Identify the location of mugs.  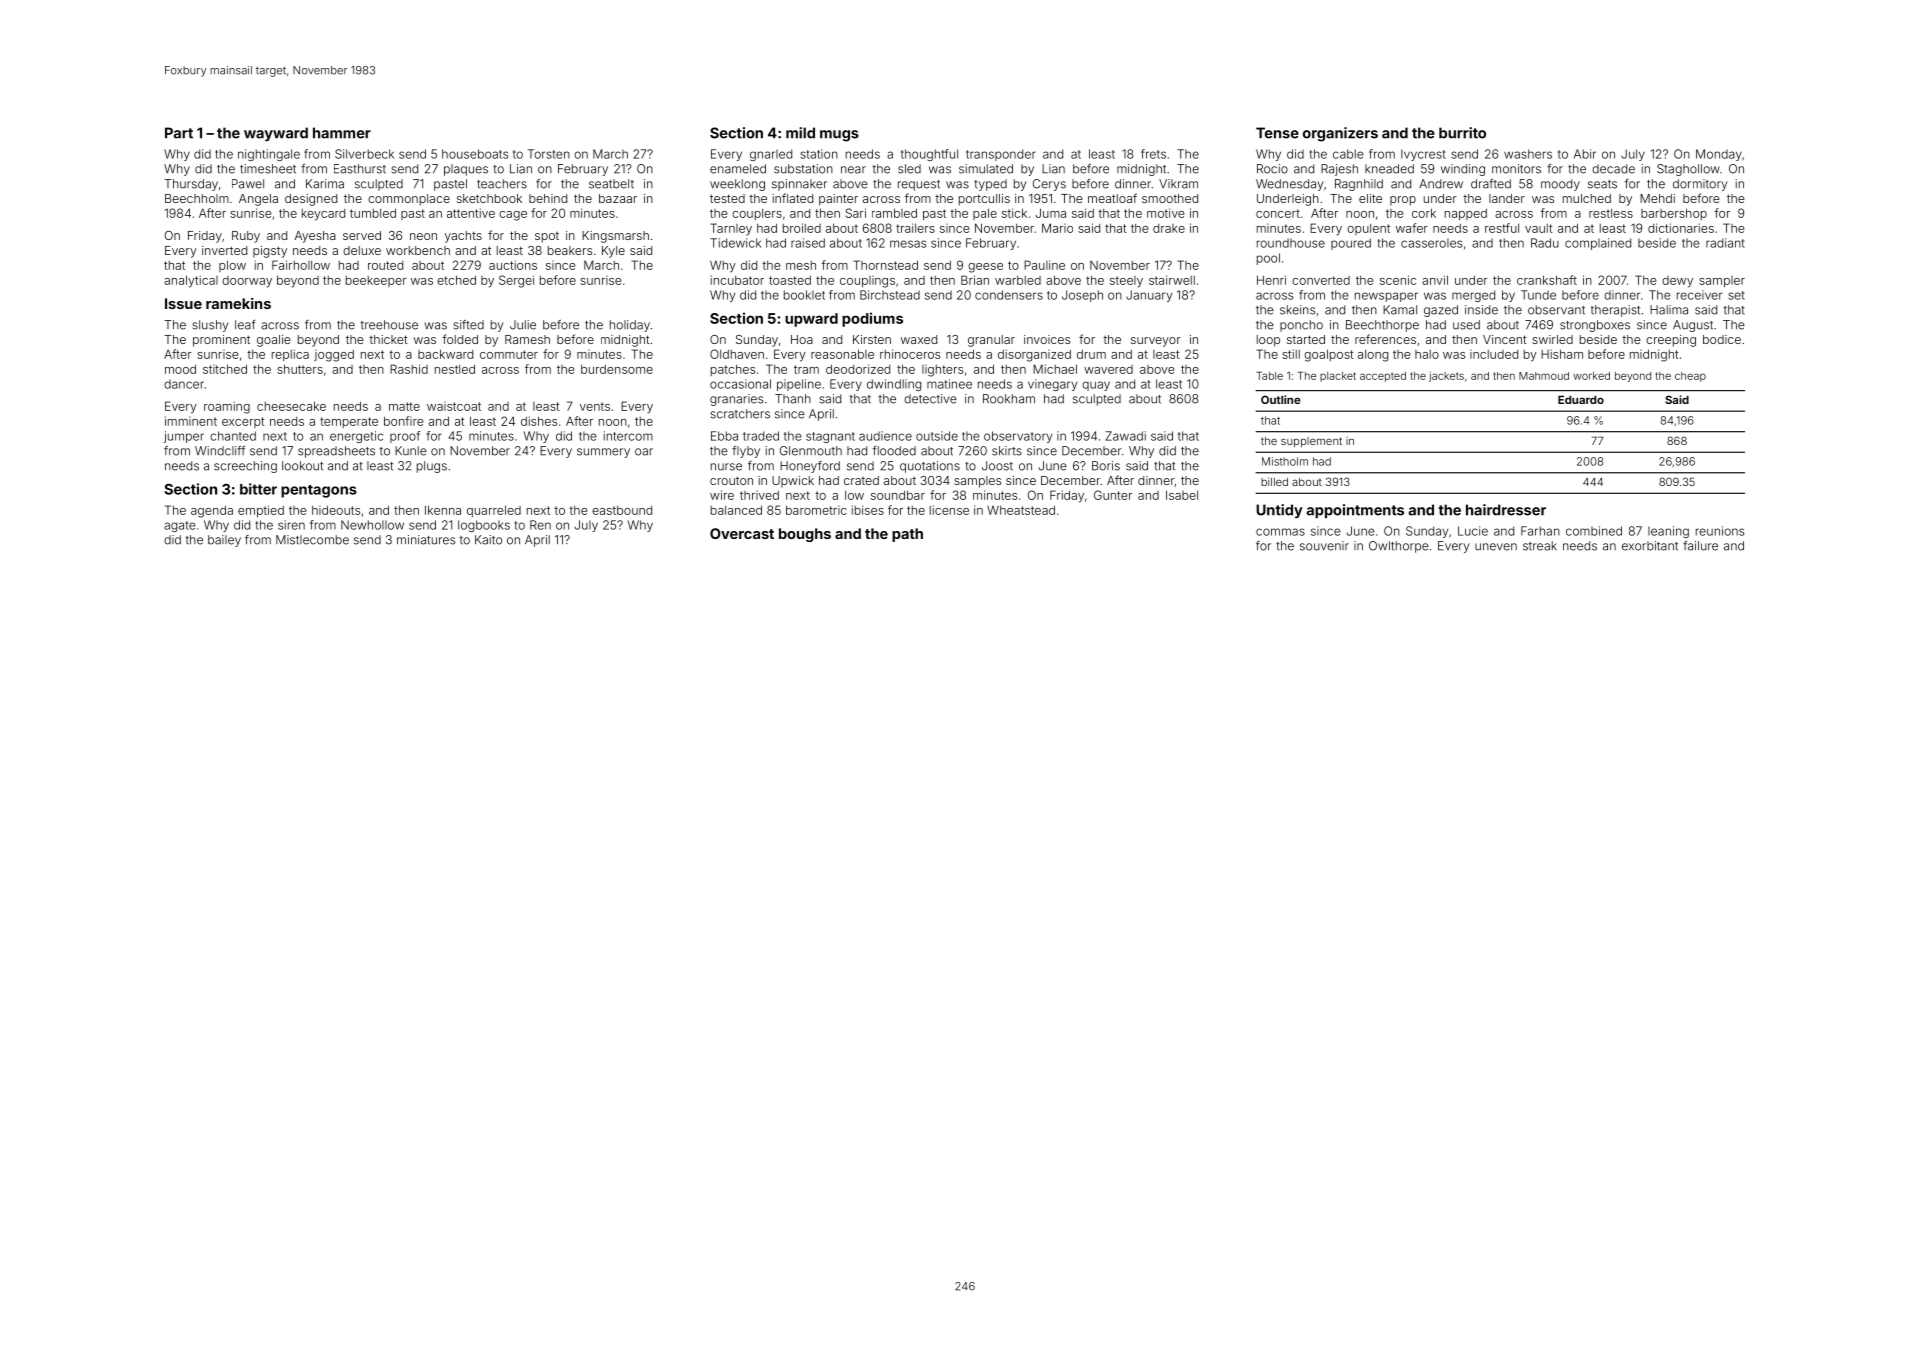
(839, 136).
